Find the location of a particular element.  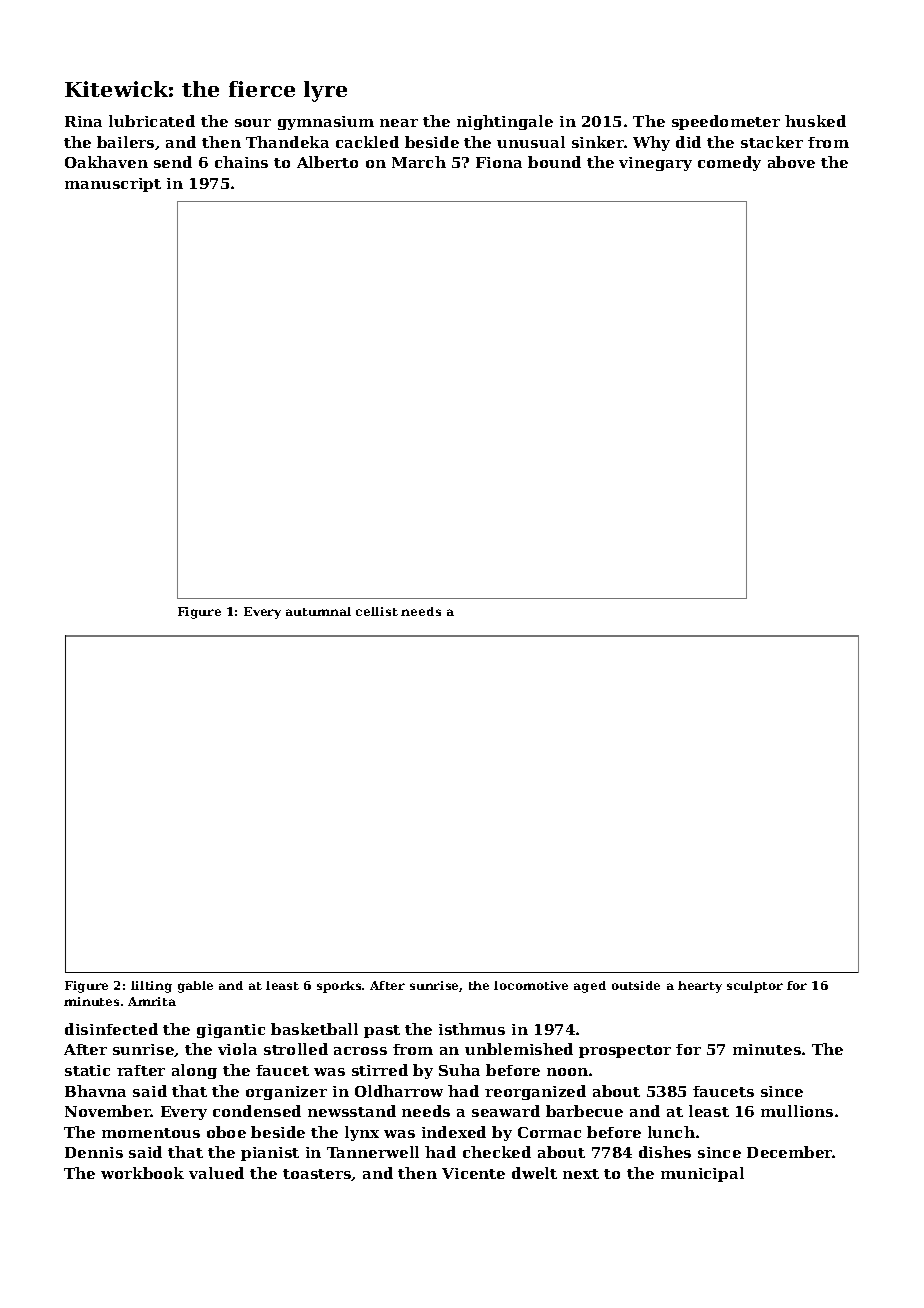

sour is located at coordinates (253, 123).
